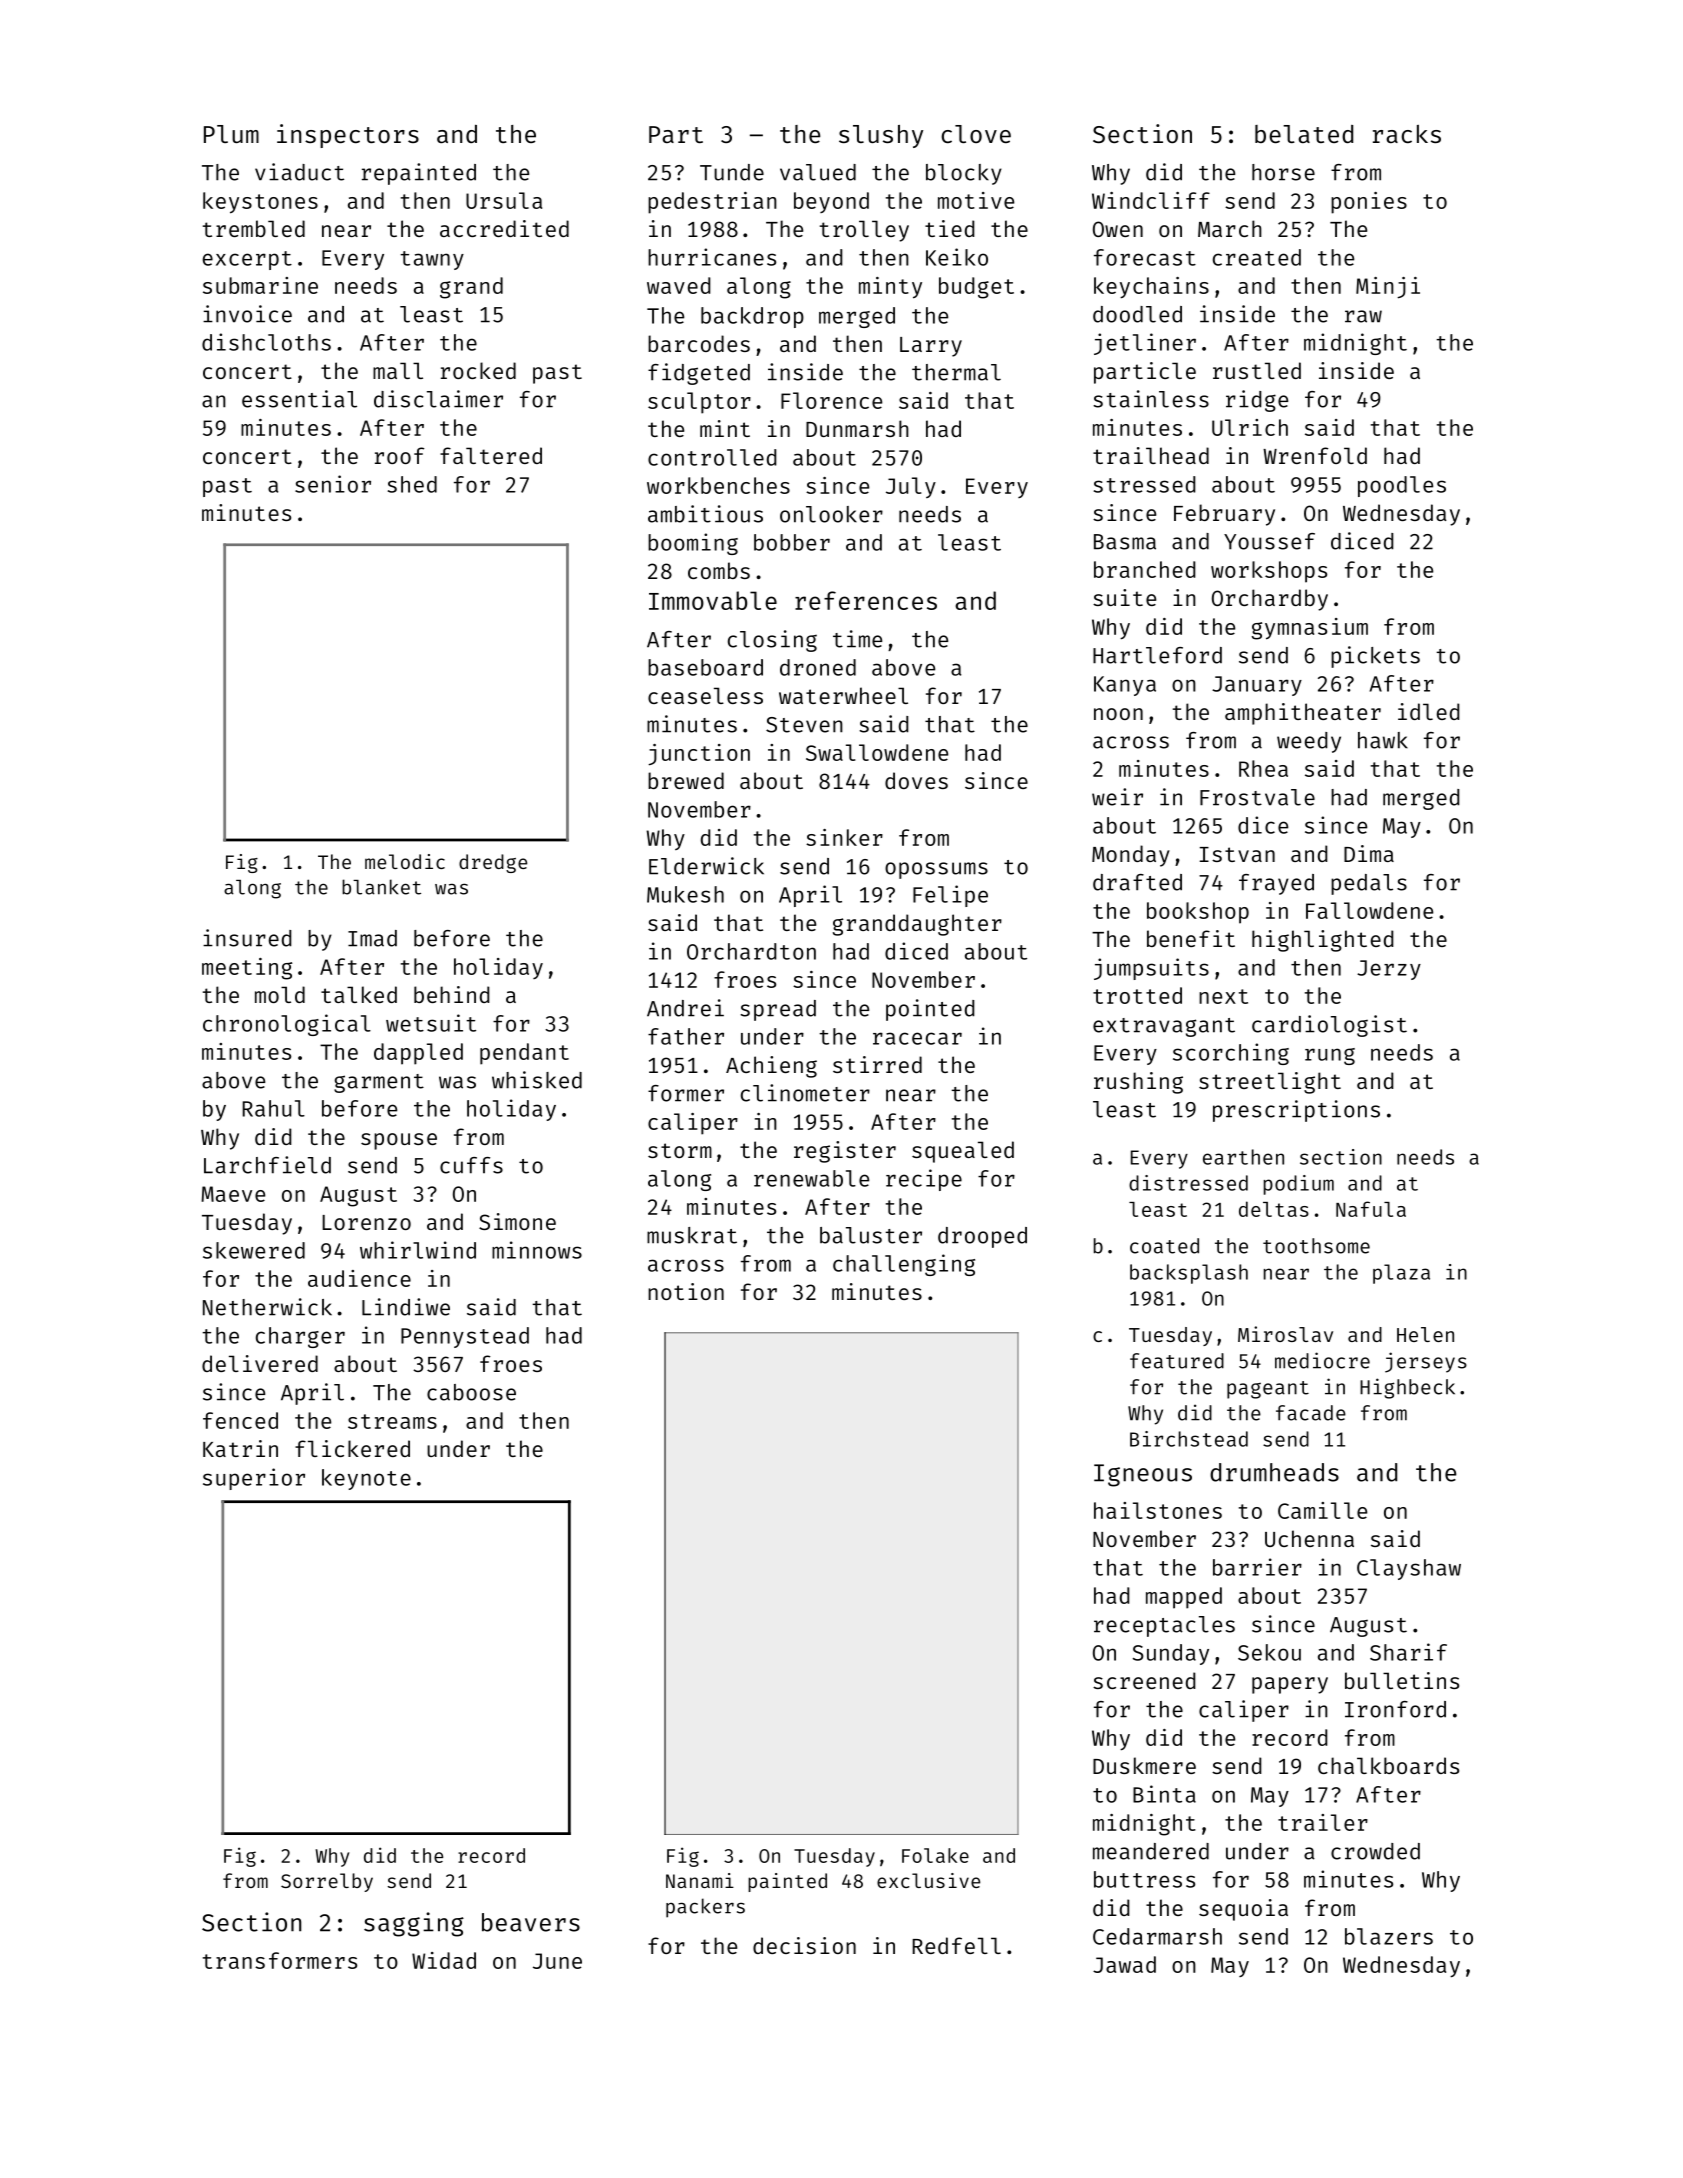 This screenshot has width=1683, height=2178. I want to click on tawny, so click(432, 260).
